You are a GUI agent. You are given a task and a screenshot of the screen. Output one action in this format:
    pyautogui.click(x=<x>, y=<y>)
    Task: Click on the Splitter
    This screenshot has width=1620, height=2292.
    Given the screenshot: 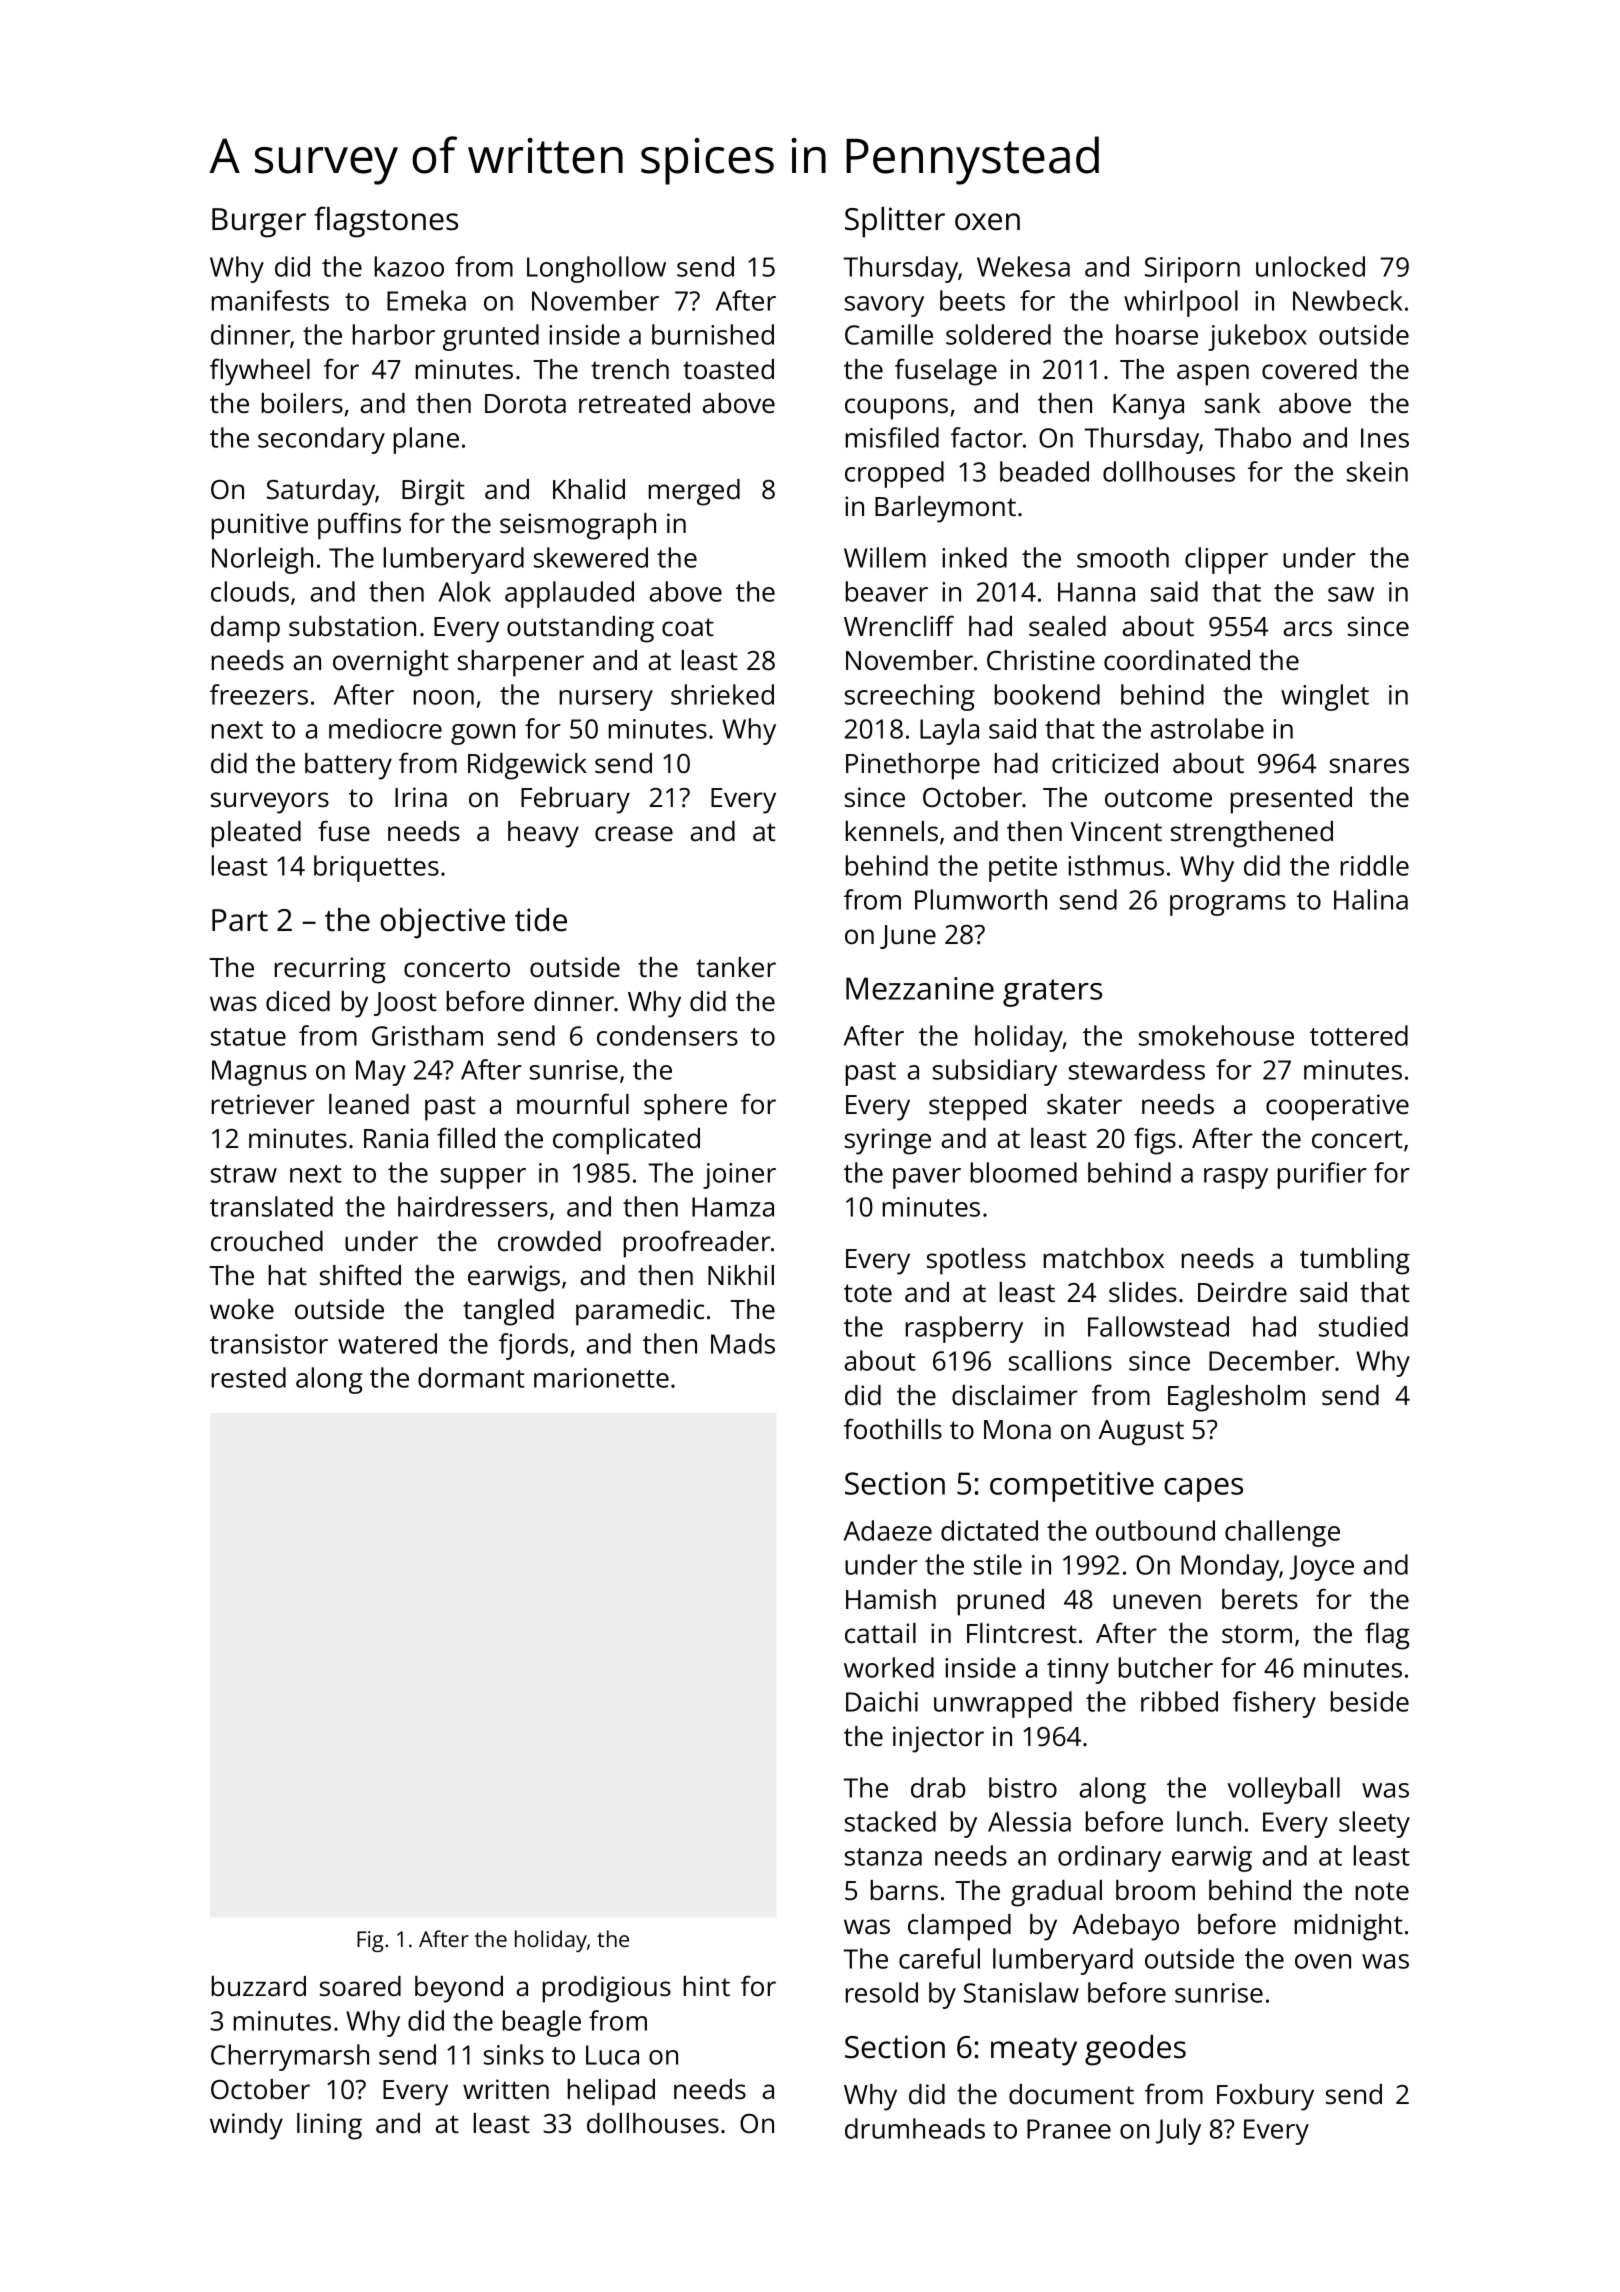 What is the action you would take?
    pyautogui.click(x=895, y=222)
